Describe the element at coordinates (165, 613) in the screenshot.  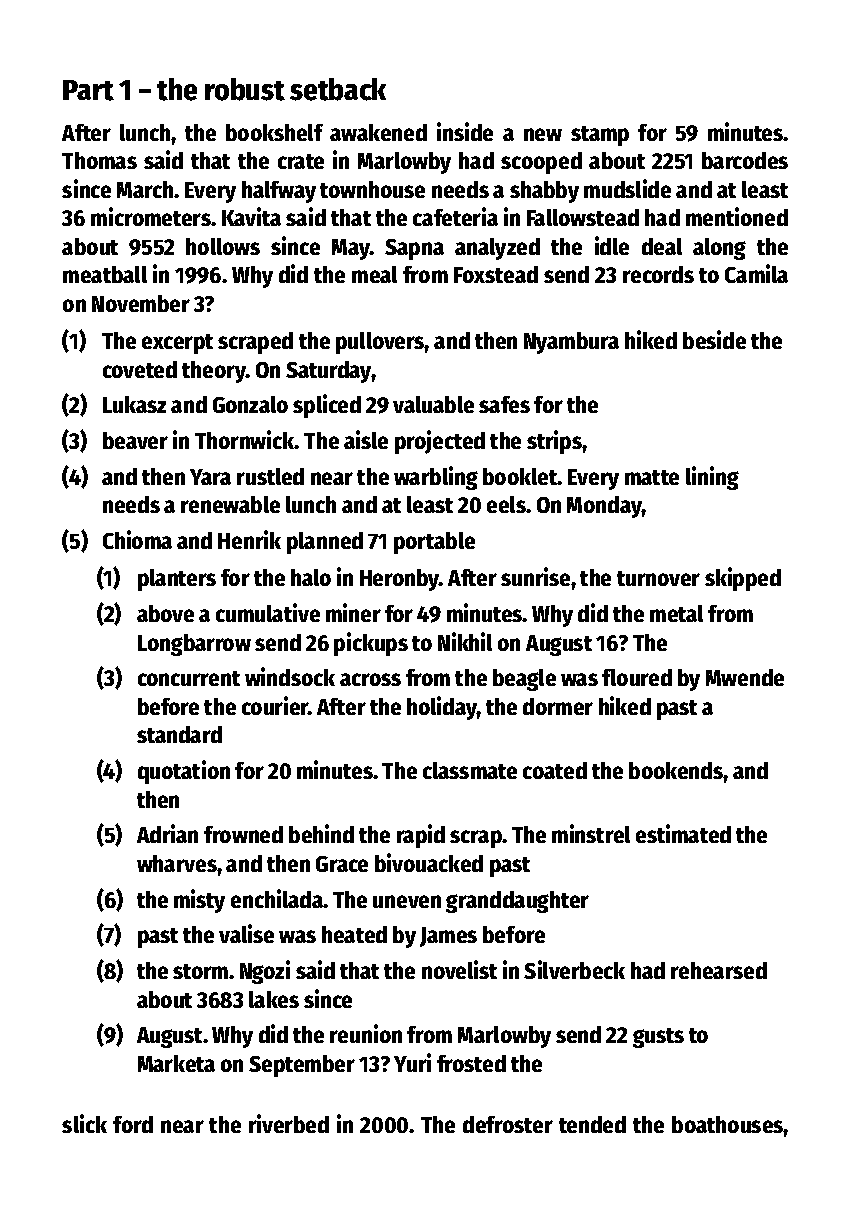
I see `above` at that location.
